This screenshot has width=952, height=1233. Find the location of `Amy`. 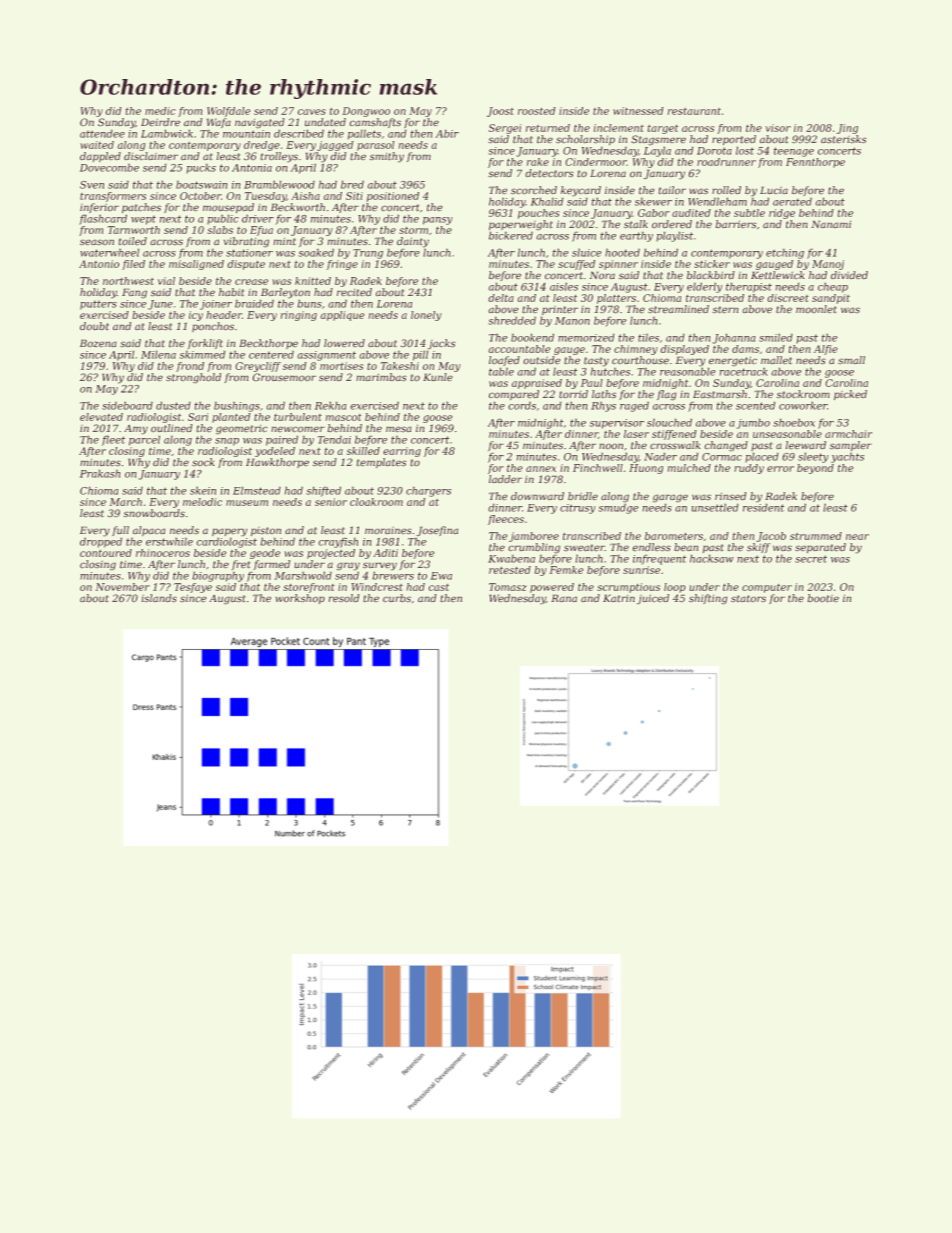

Amy is located at coordinates (136, 429).
